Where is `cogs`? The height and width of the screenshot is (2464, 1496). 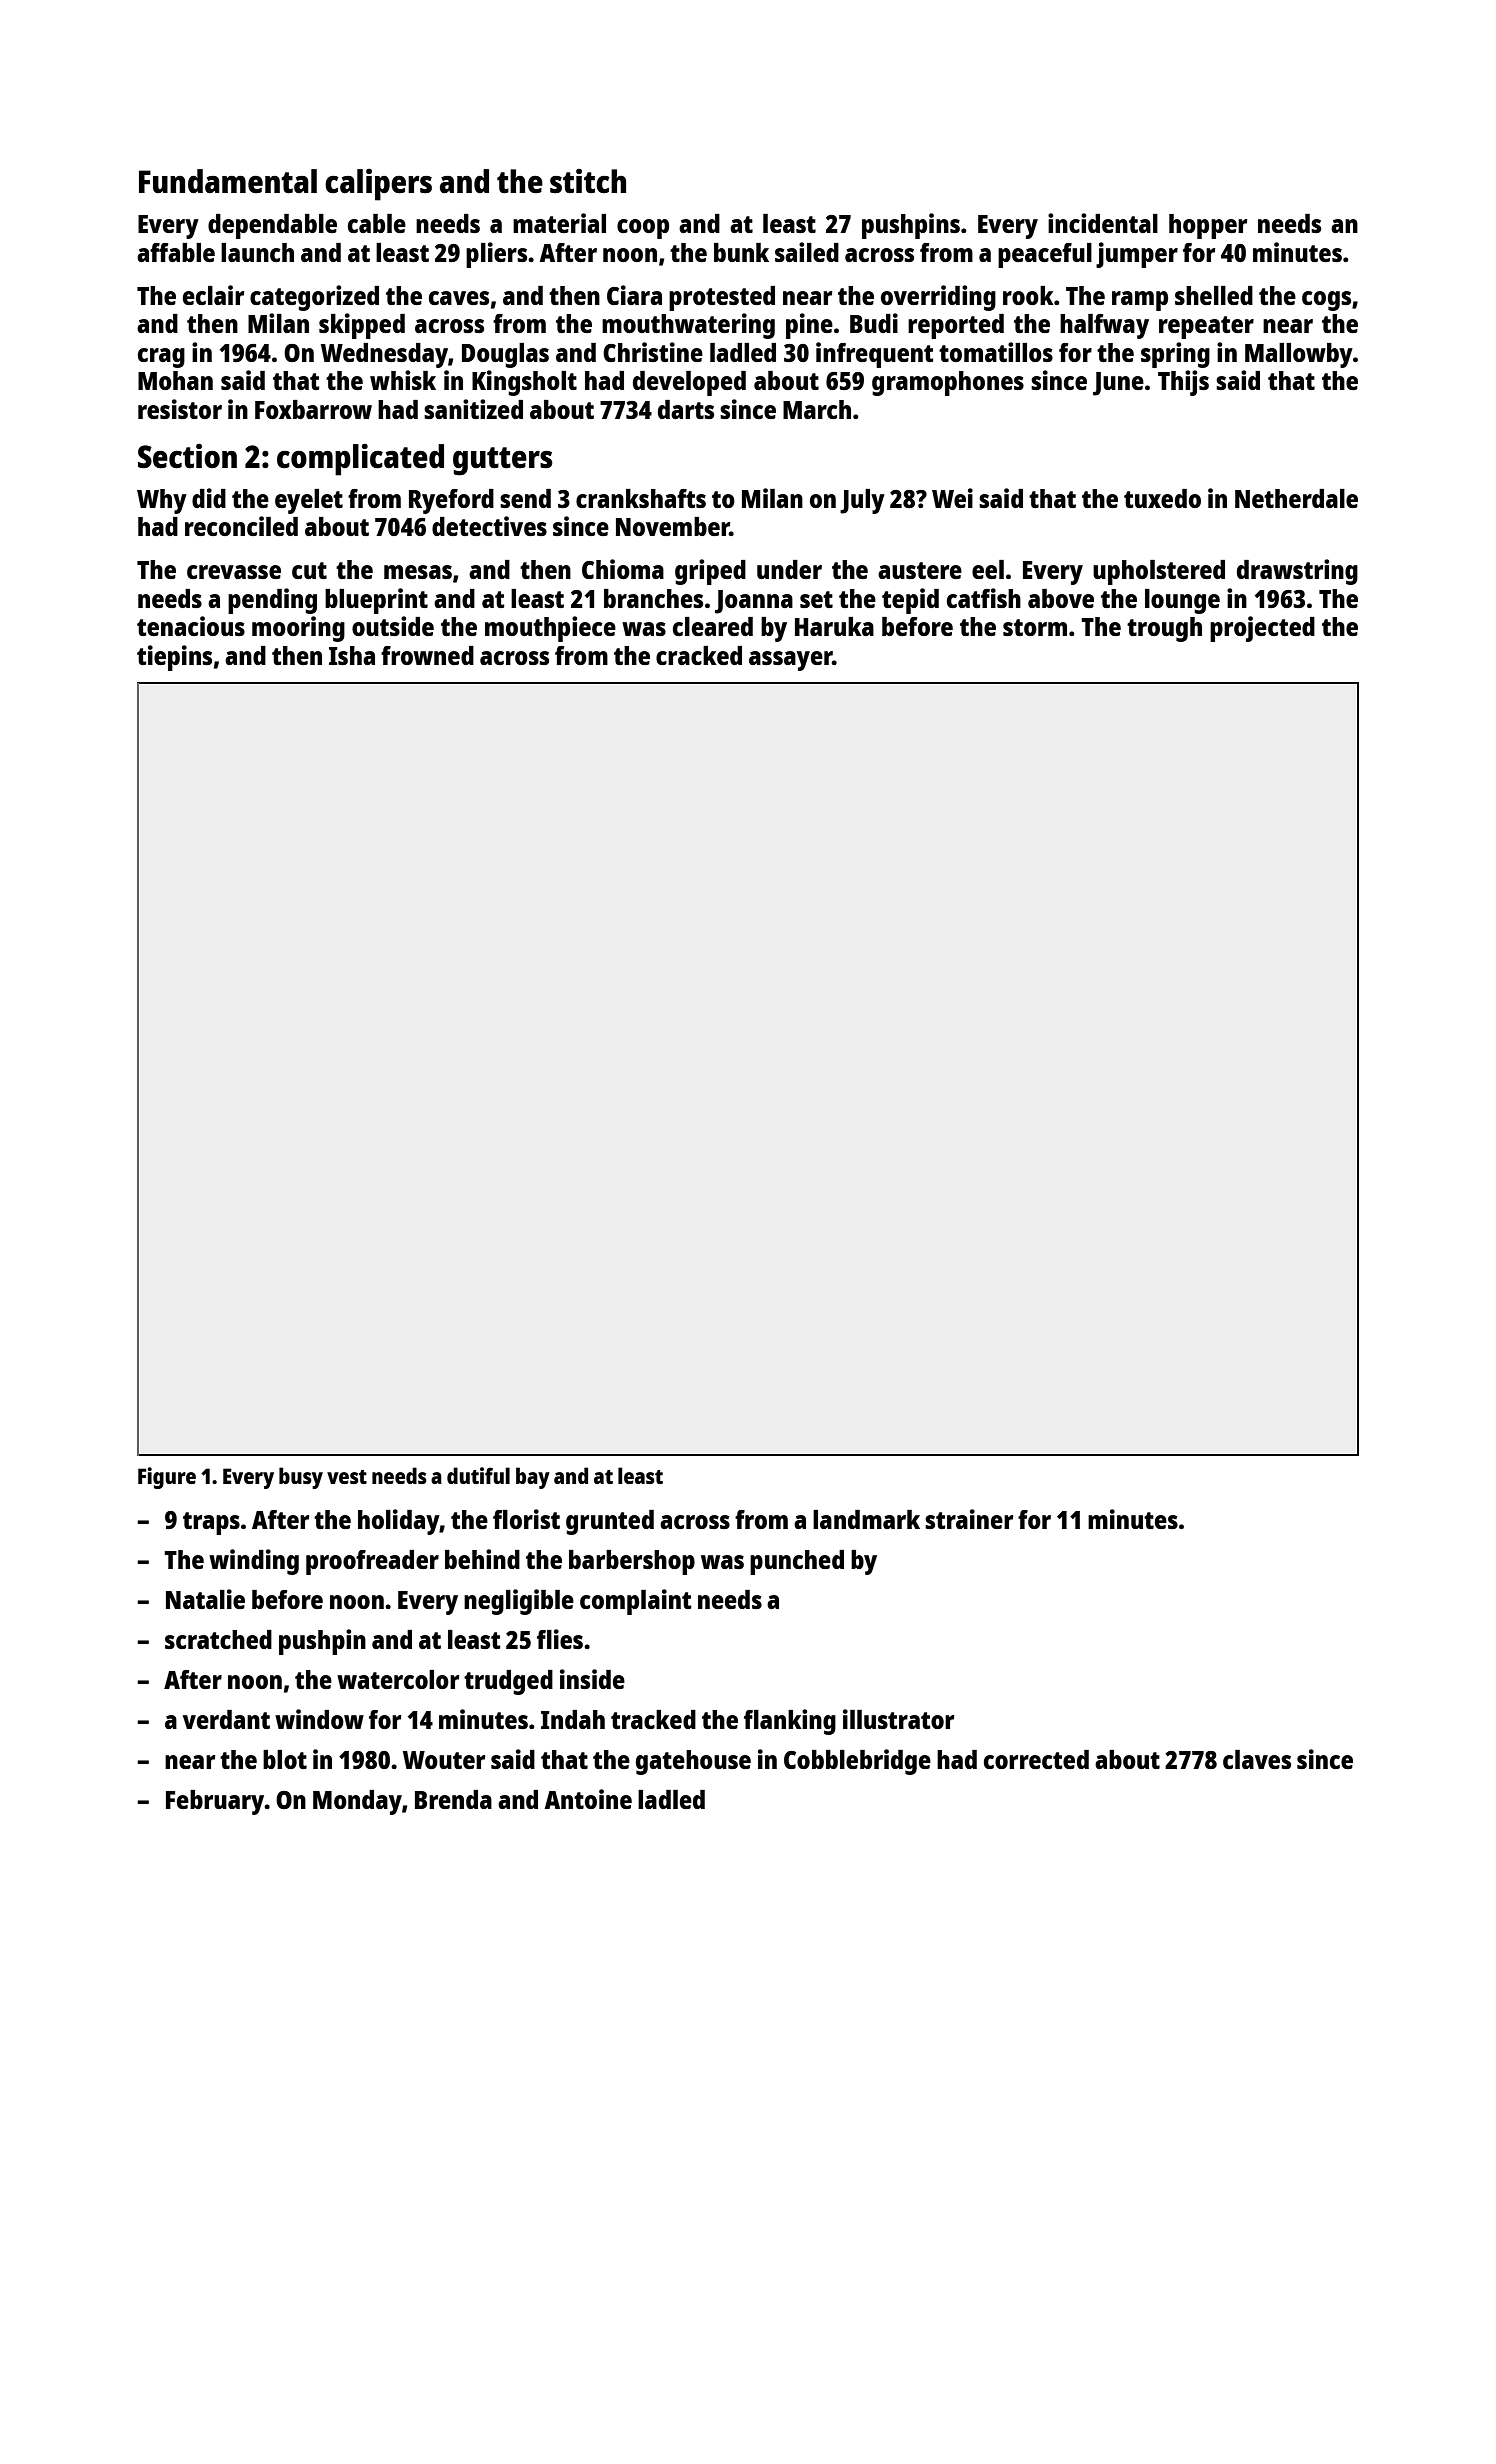 cogs is located at coordinates (1326, 301).
